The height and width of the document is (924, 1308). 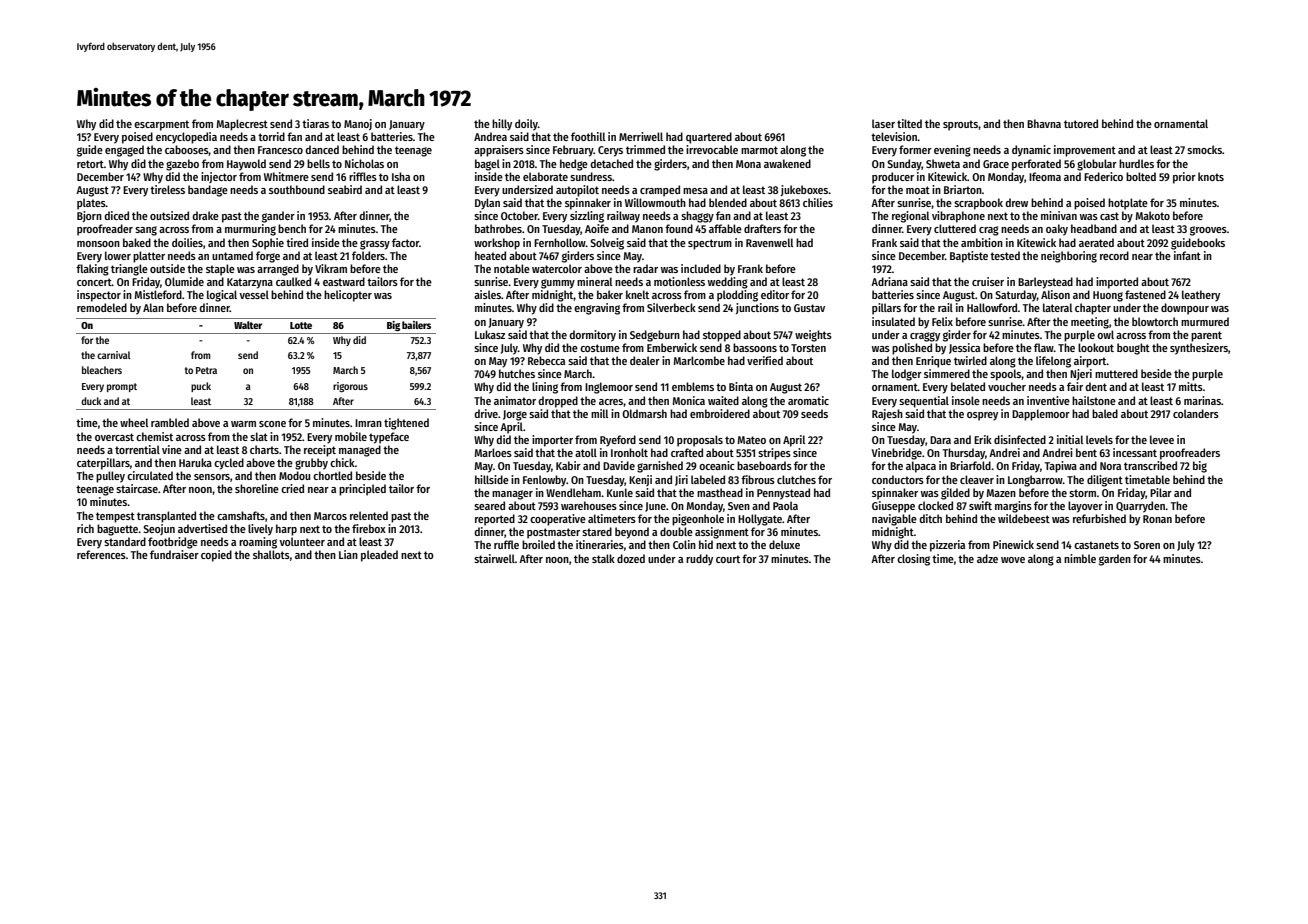 I want to click on references, so click(x=101, y=554).
